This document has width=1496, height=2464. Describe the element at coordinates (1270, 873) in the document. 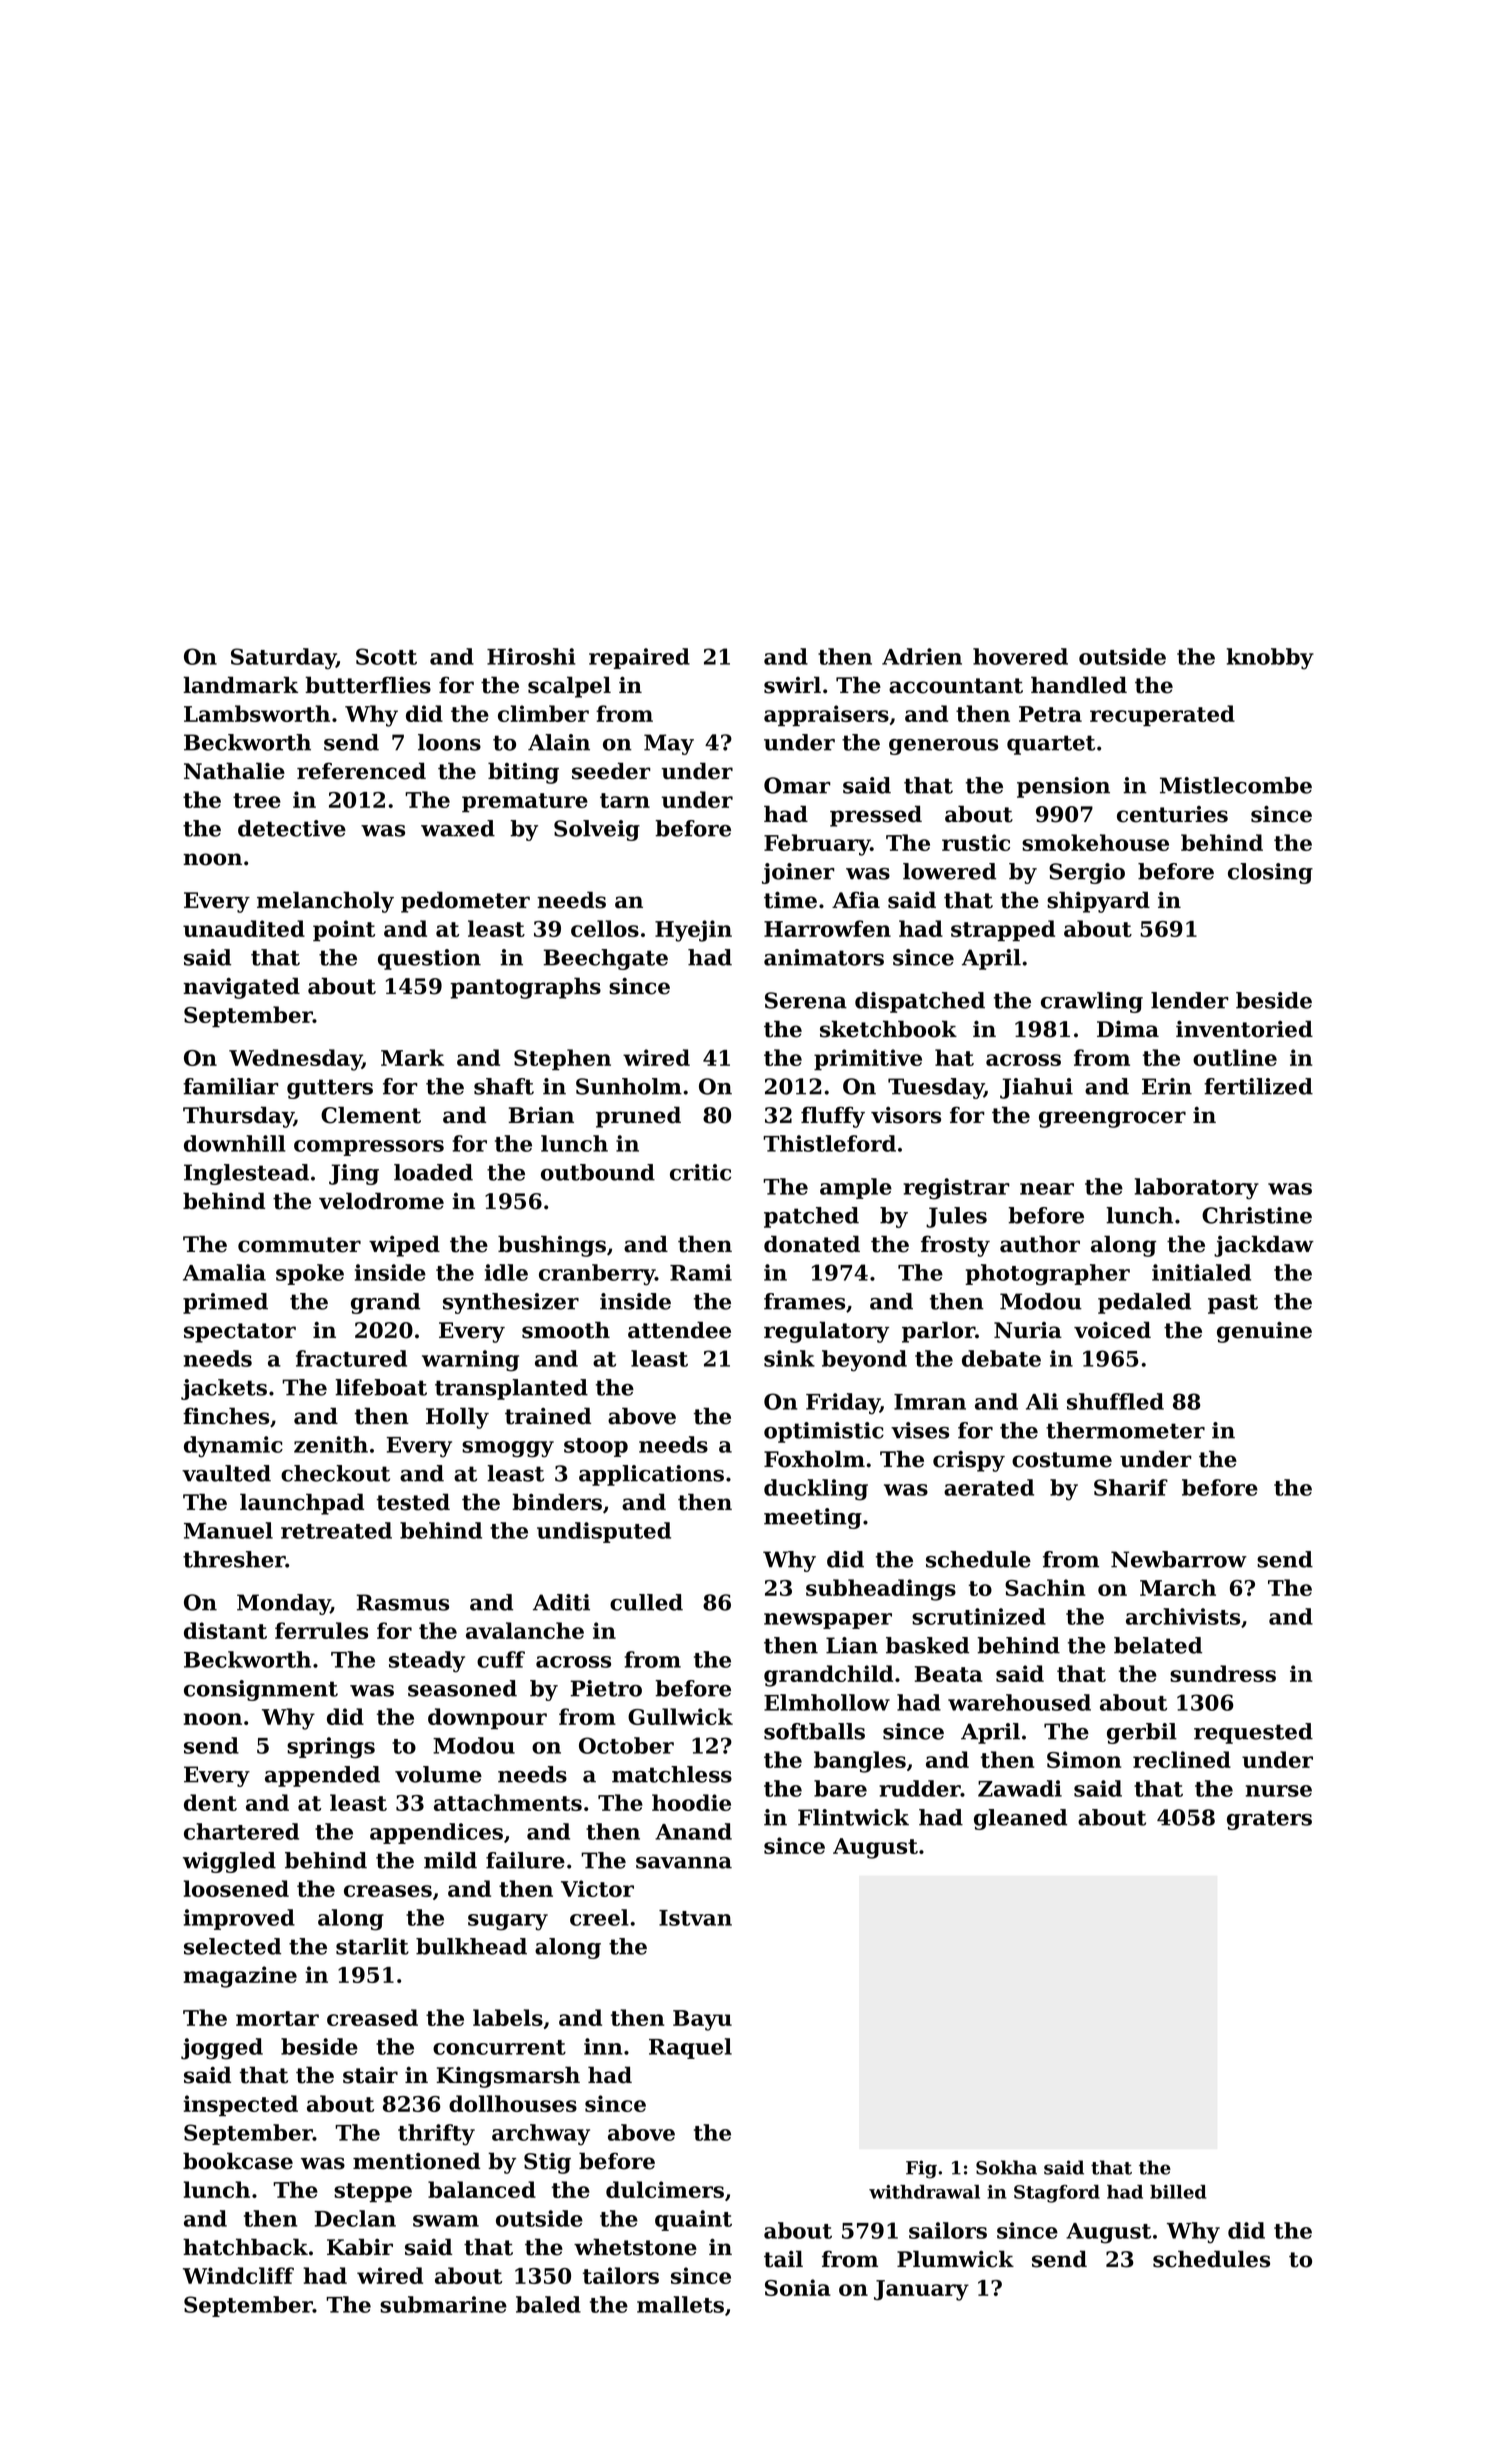

I see `closing` at that location.
